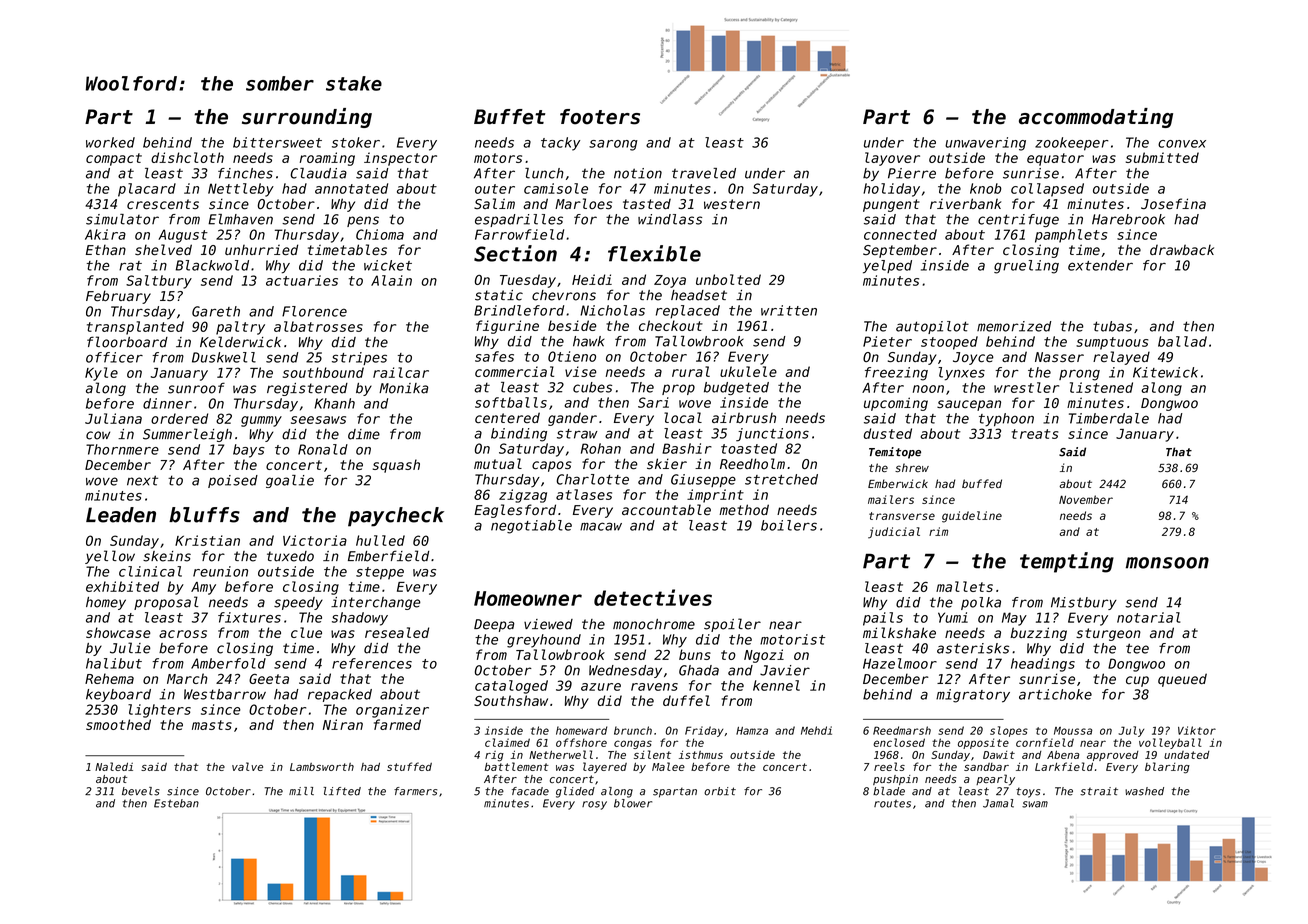  Describe the element at coordinates (953, 617) in the screenshot. I see `Yumi` at that location.
